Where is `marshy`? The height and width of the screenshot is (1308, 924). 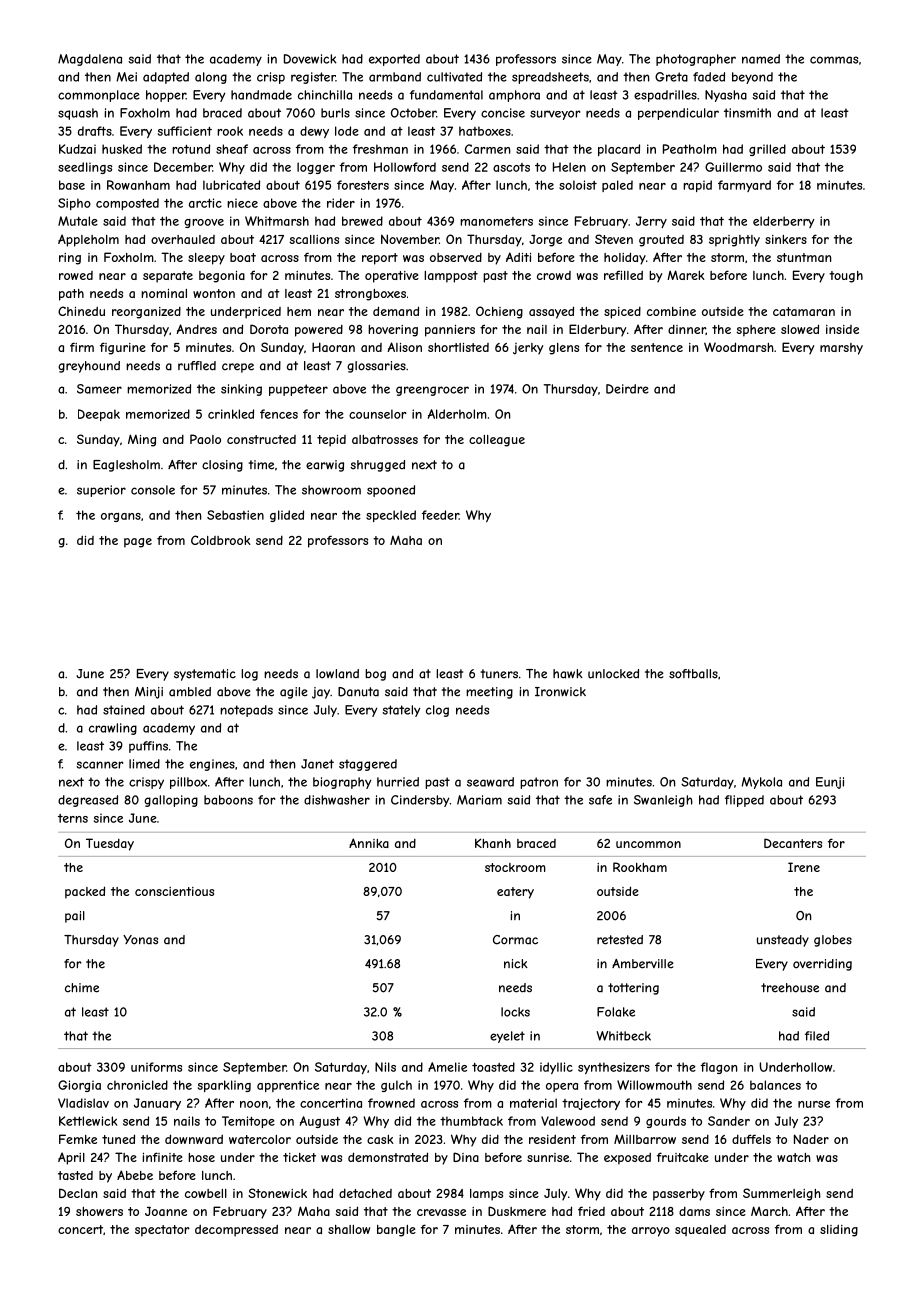 marshy is located at coordinates (841, 349).
